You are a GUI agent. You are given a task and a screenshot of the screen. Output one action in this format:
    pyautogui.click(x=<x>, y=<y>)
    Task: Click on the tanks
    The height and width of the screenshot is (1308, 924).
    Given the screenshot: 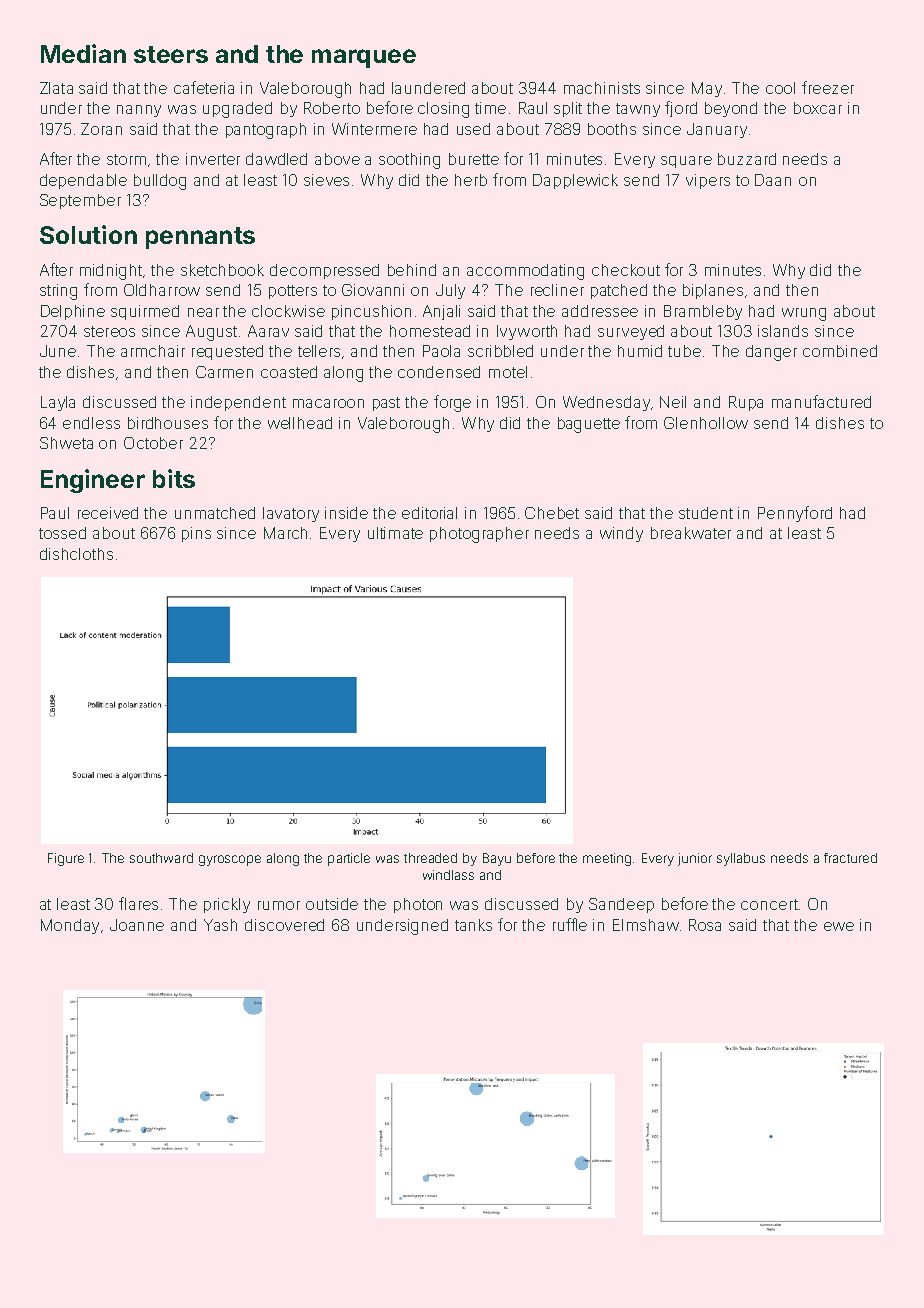 What is the action you would take?
    pyautogui.click(x=473, y=925)
